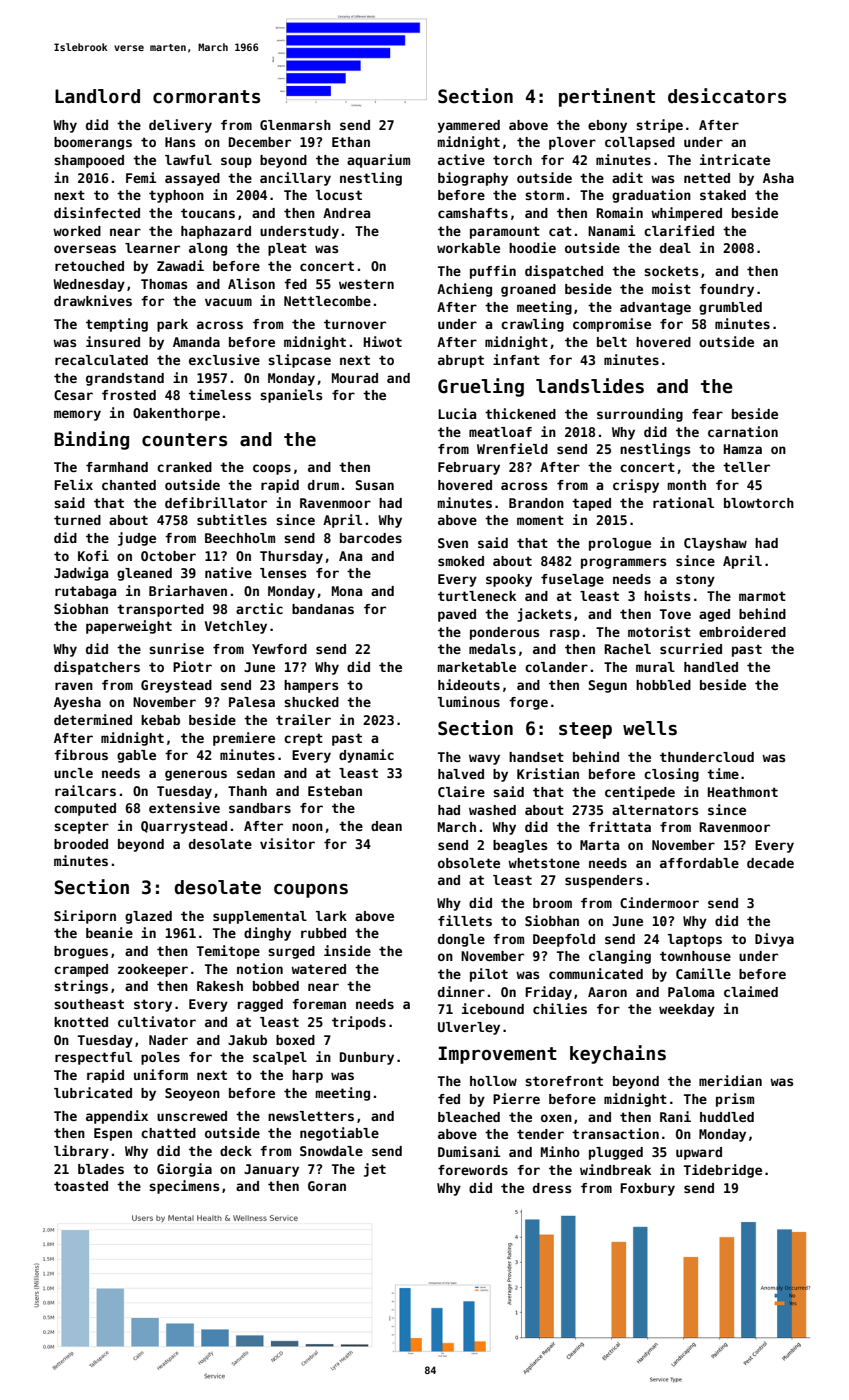  I want to click on respectful, so click(93, 1058).
